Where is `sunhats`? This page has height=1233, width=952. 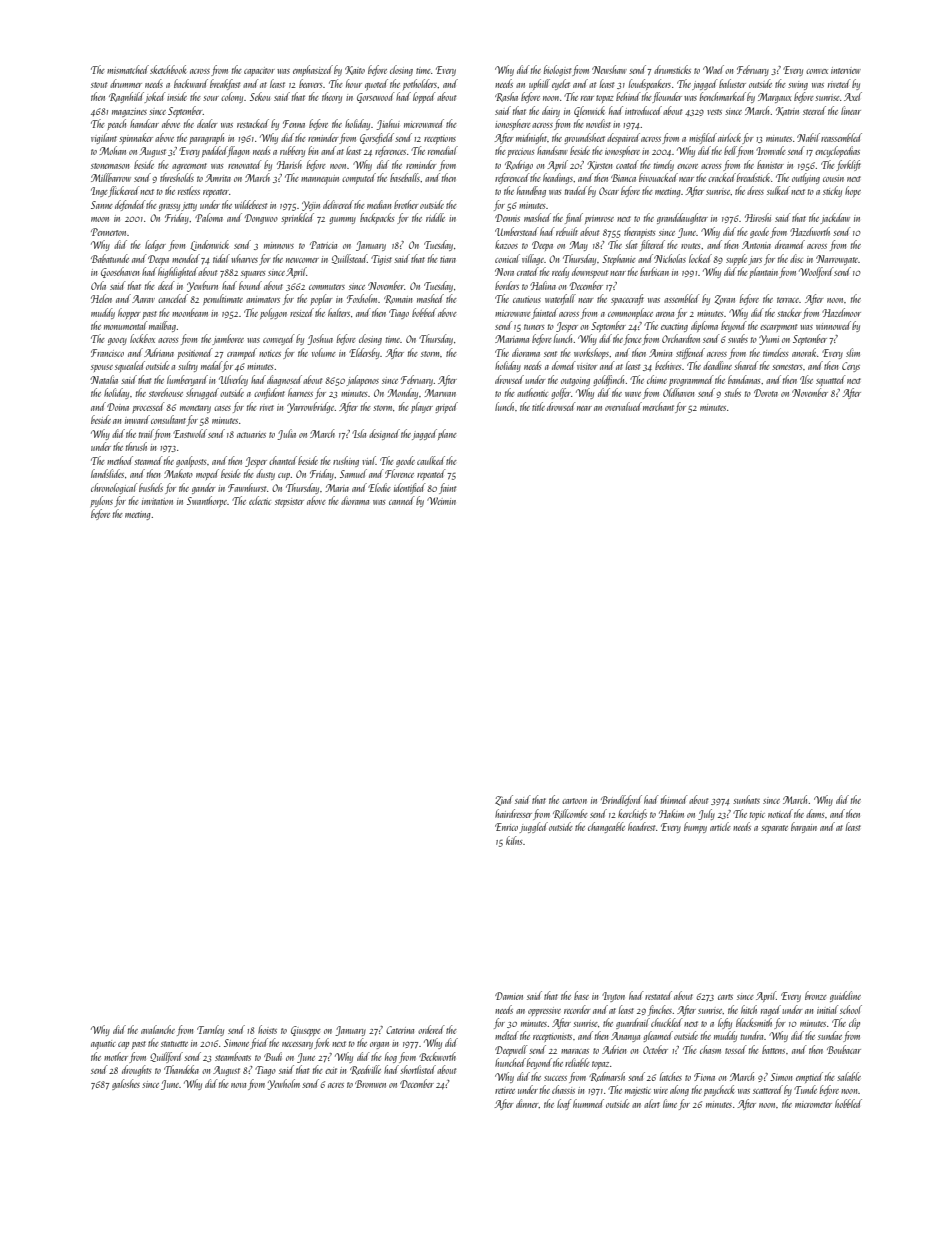 sunhats is located at coordinates (746, 799).
